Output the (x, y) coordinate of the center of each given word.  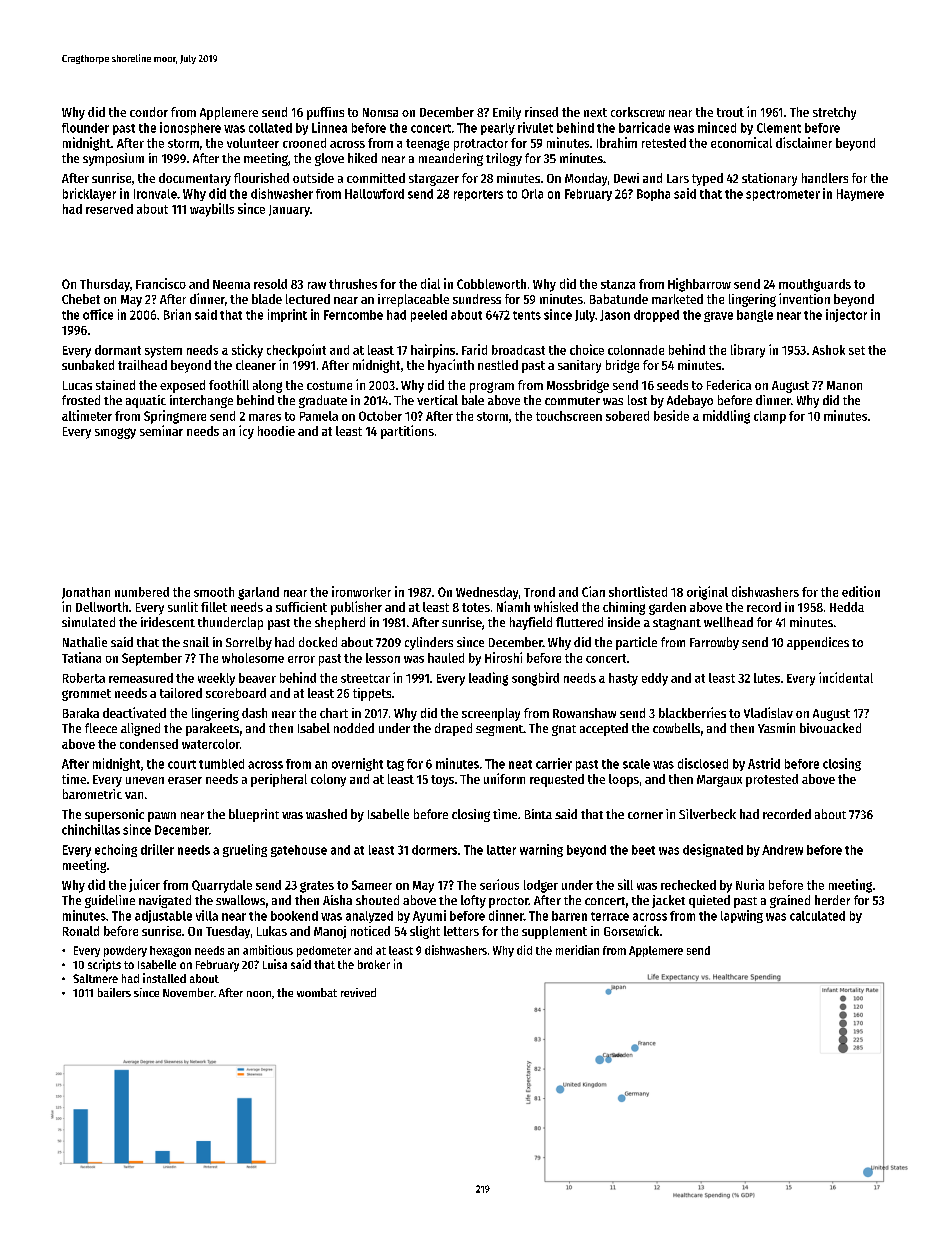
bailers (114, 992)
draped (453, 729)
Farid (474, 349)
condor (149, 112)
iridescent (168, 622)
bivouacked (830, 728)
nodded (354, 728)
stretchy (834, 113)
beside (671, 415)
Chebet (81, 299)
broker (374, 964)
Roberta (84, 678)
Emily (507, 113)
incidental (846, 677)
